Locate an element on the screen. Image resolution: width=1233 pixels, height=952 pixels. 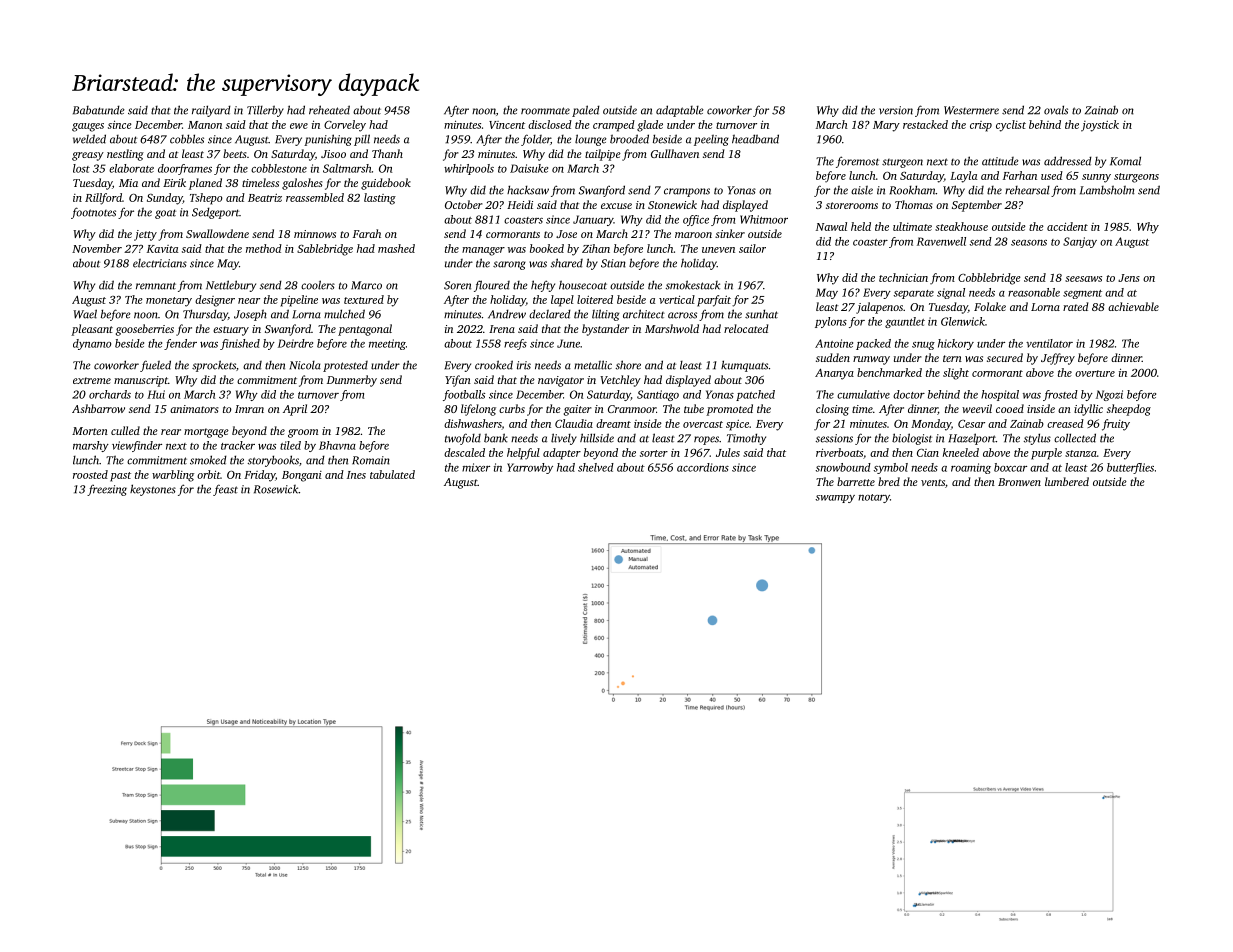
groom is located at coordinates (303, 433).
